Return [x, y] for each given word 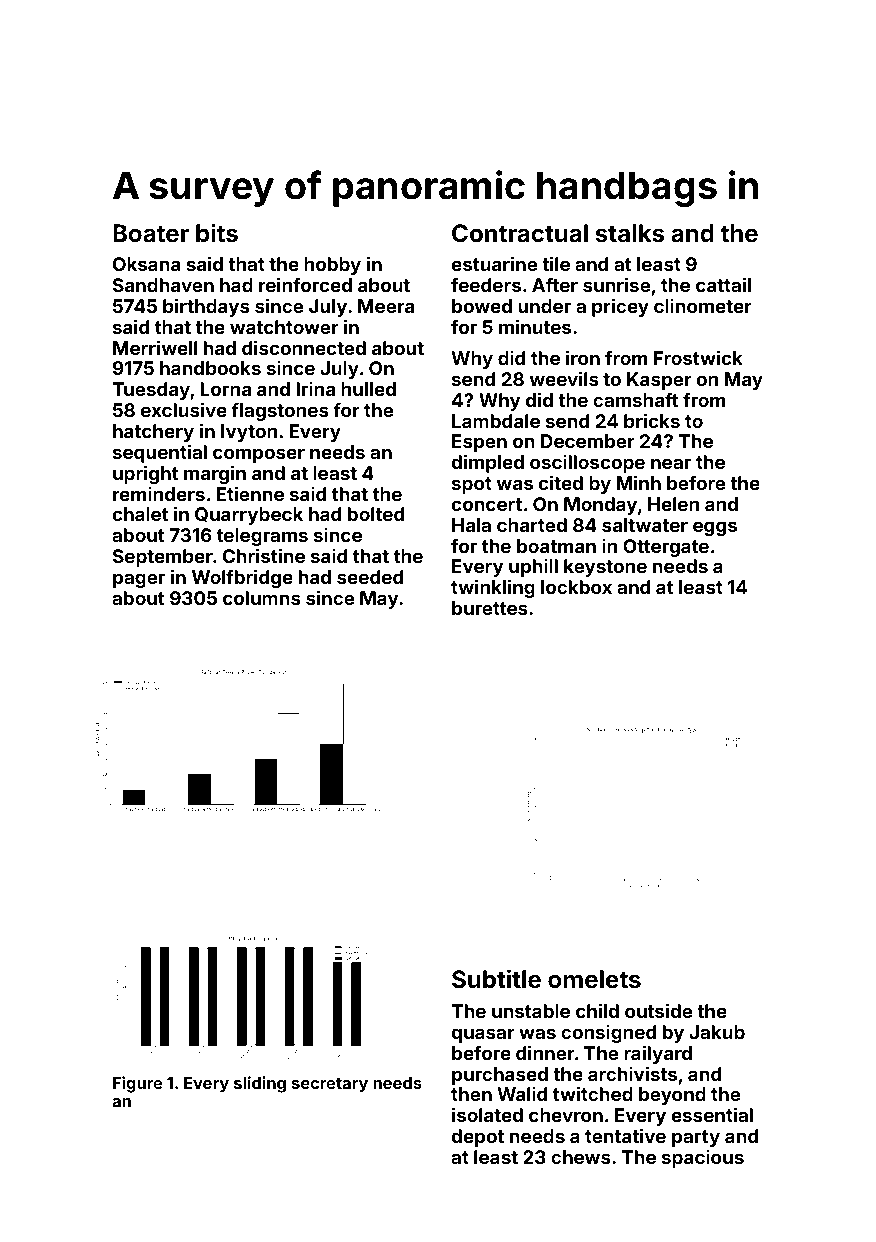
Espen [479, 443]
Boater [151, 233]
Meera [386, 306]
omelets [594, 979]
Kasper [659, 381]
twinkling [493, 588]
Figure [137, 1084]
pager [139, 580]
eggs [715, 528]
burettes [490, 608]
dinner [545, 1052]
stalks [630, 233]
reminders [159, 493]
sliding [260, 1084]
